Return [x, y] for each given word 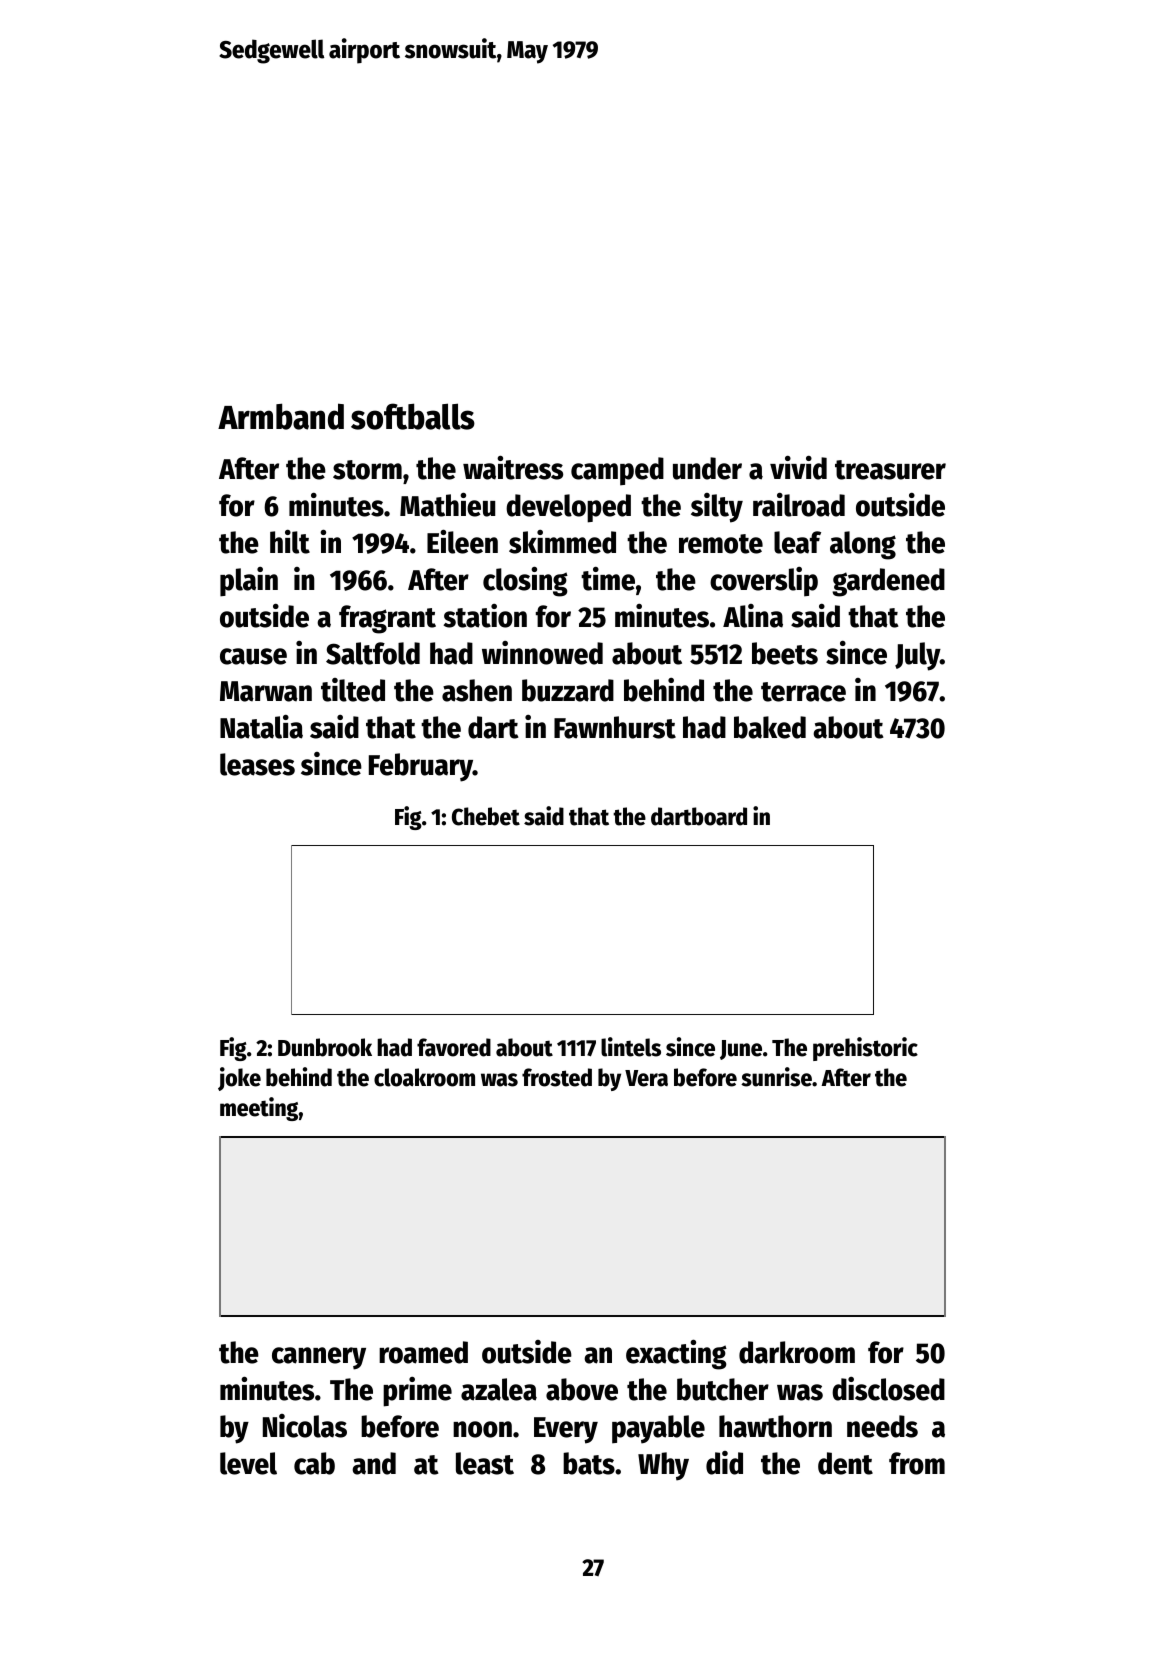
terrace [803, 692]
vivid [798, 468]
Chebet [486, 816]
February [421, 767]
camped [617, 471]
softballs [413, 416]
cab [314, 1463]
